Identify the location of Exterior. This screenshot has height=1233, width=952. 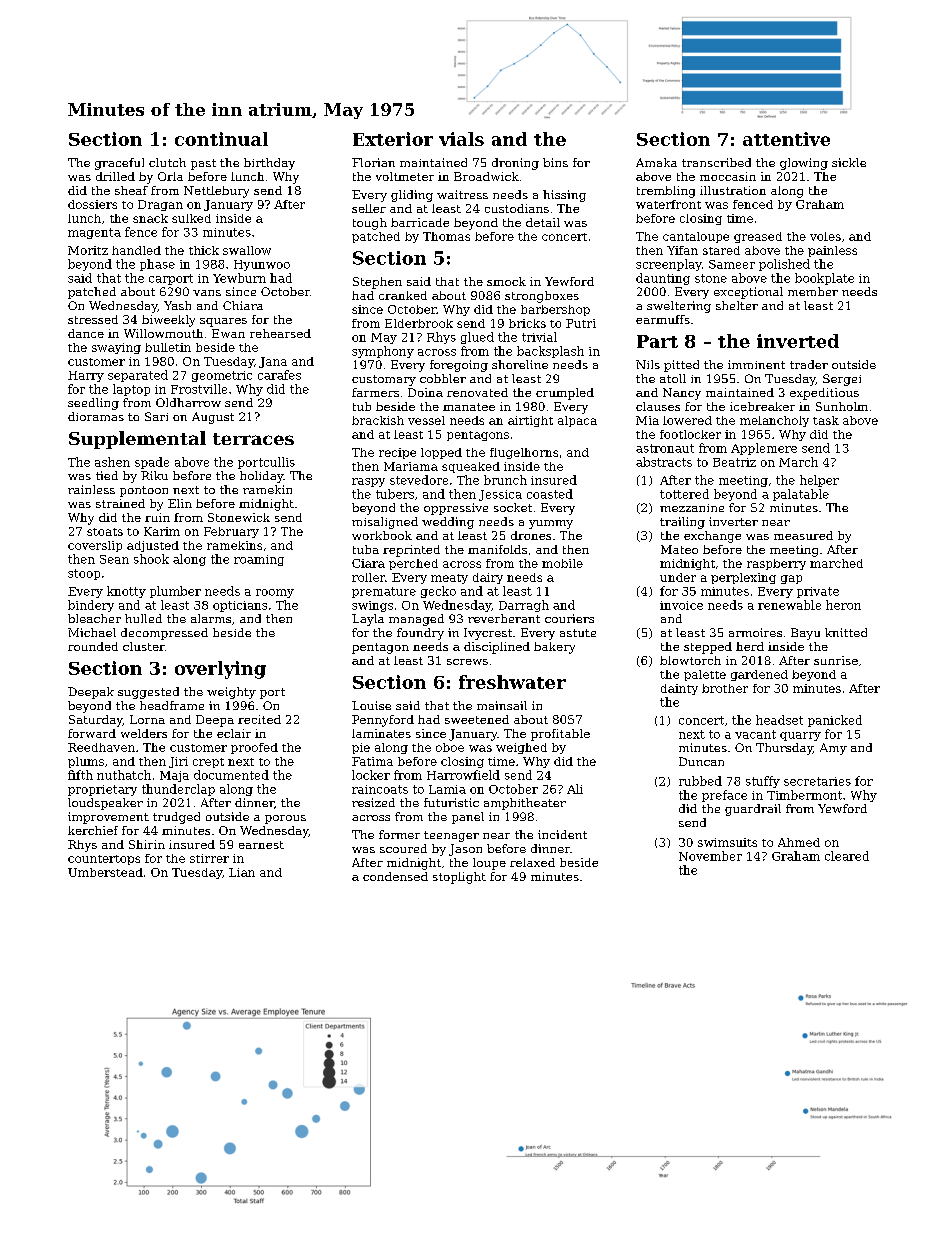
(393, 139).
